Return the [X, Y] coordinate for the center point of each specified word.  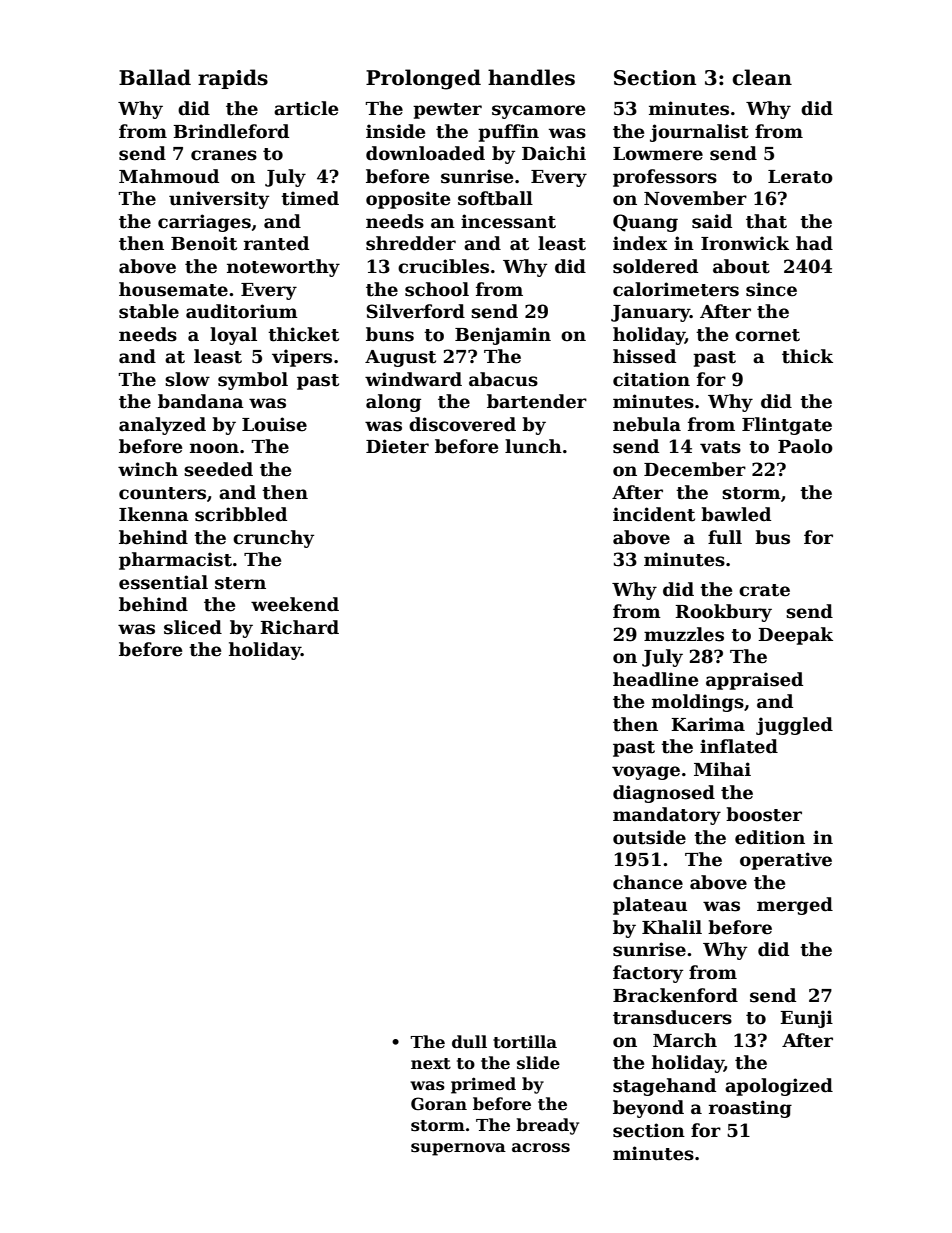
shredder [411, 243]
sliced [193, 627]
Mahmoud [169, 176]
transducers [672, 1017]
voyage [646, 773]
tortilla [525, 1042]
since [771, 289]
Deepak [795, 636]
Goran [439, 1103]
